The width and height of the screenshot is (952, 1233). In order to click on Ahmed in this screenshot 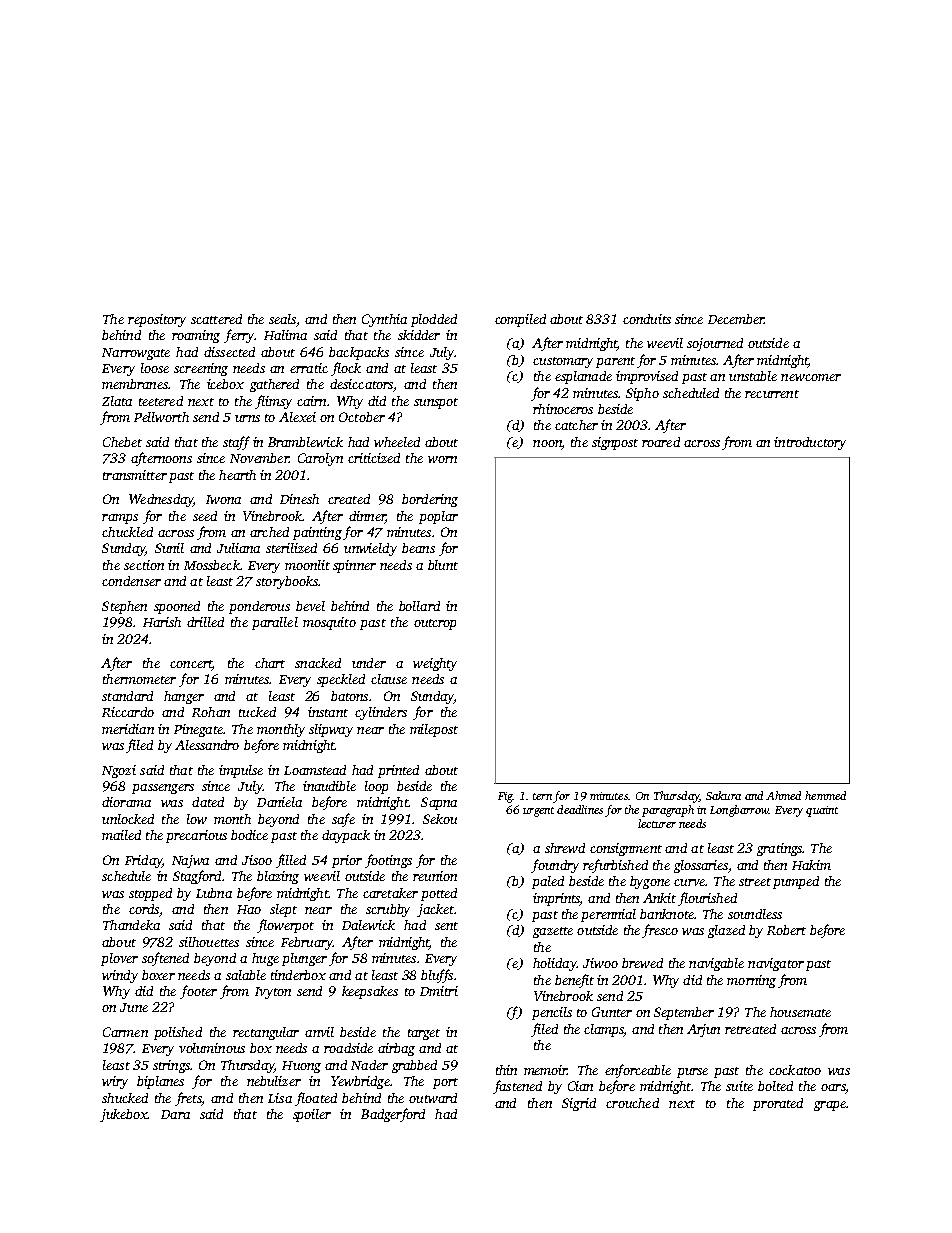, I will do `click(783, 795)`.
